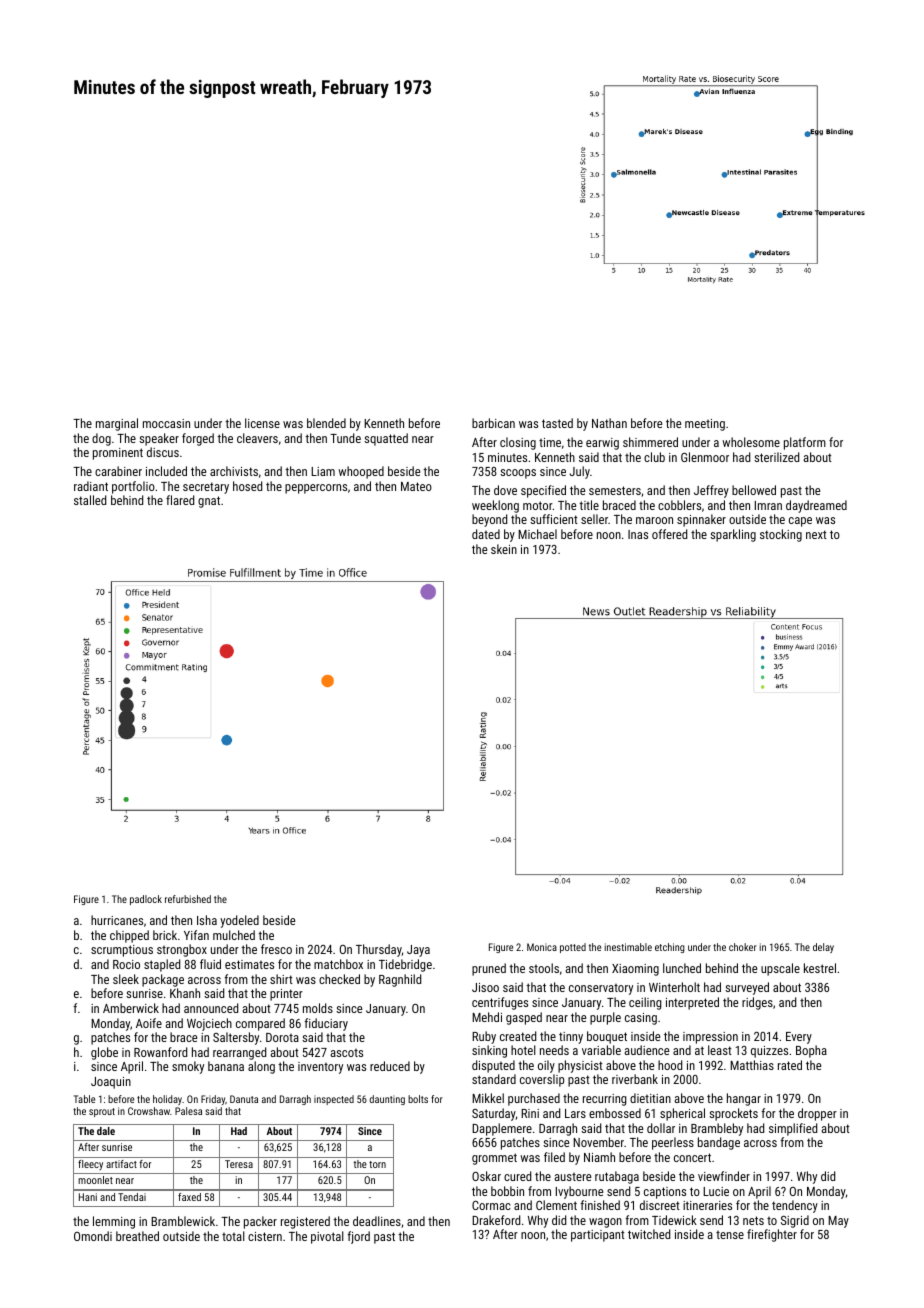 This image has height=1308, width=924. I want to click on tinny, so click(571, 1038).
